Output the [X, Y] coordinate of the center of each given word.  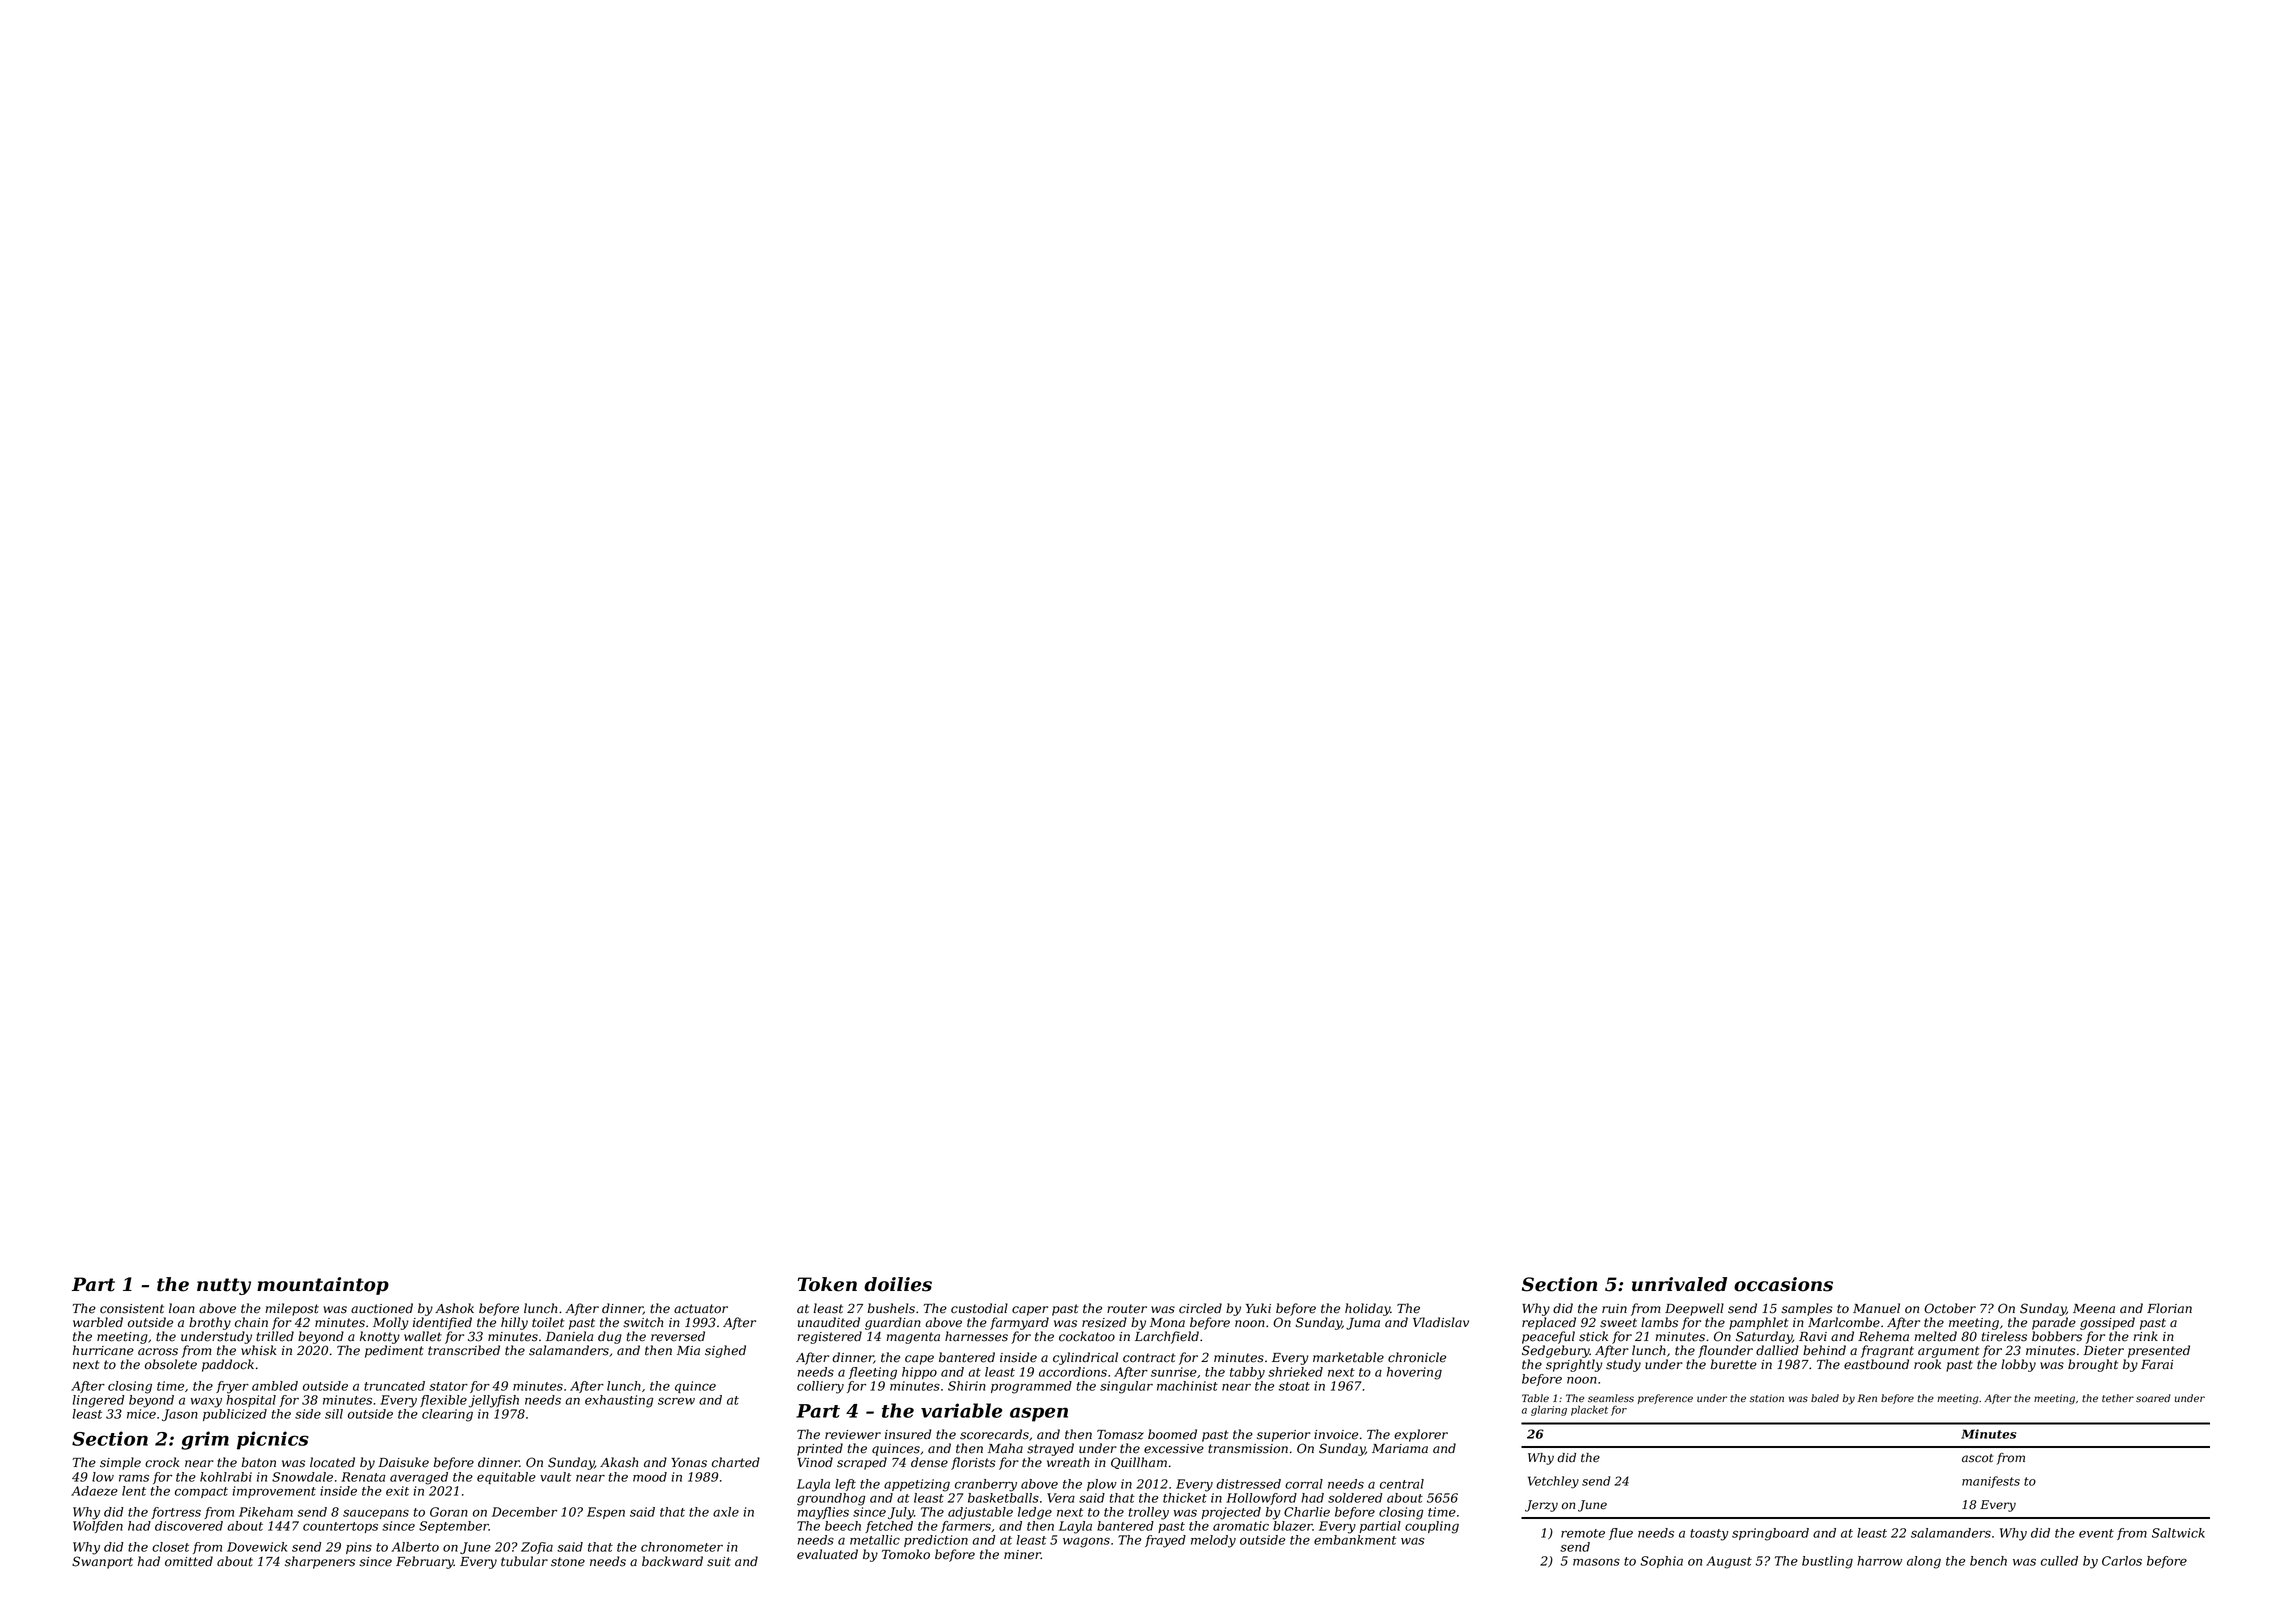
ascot [1977, 1458]
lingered [98, 1401]
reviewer [853, 1435]
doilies [898, 1284]
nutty [224, 1286]
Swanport [102, 1562]
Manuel [1876, 1308]
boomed [1172, 1434]
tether [2118, 1398]
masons [1596, 1562]
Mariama [1400, 1449]
